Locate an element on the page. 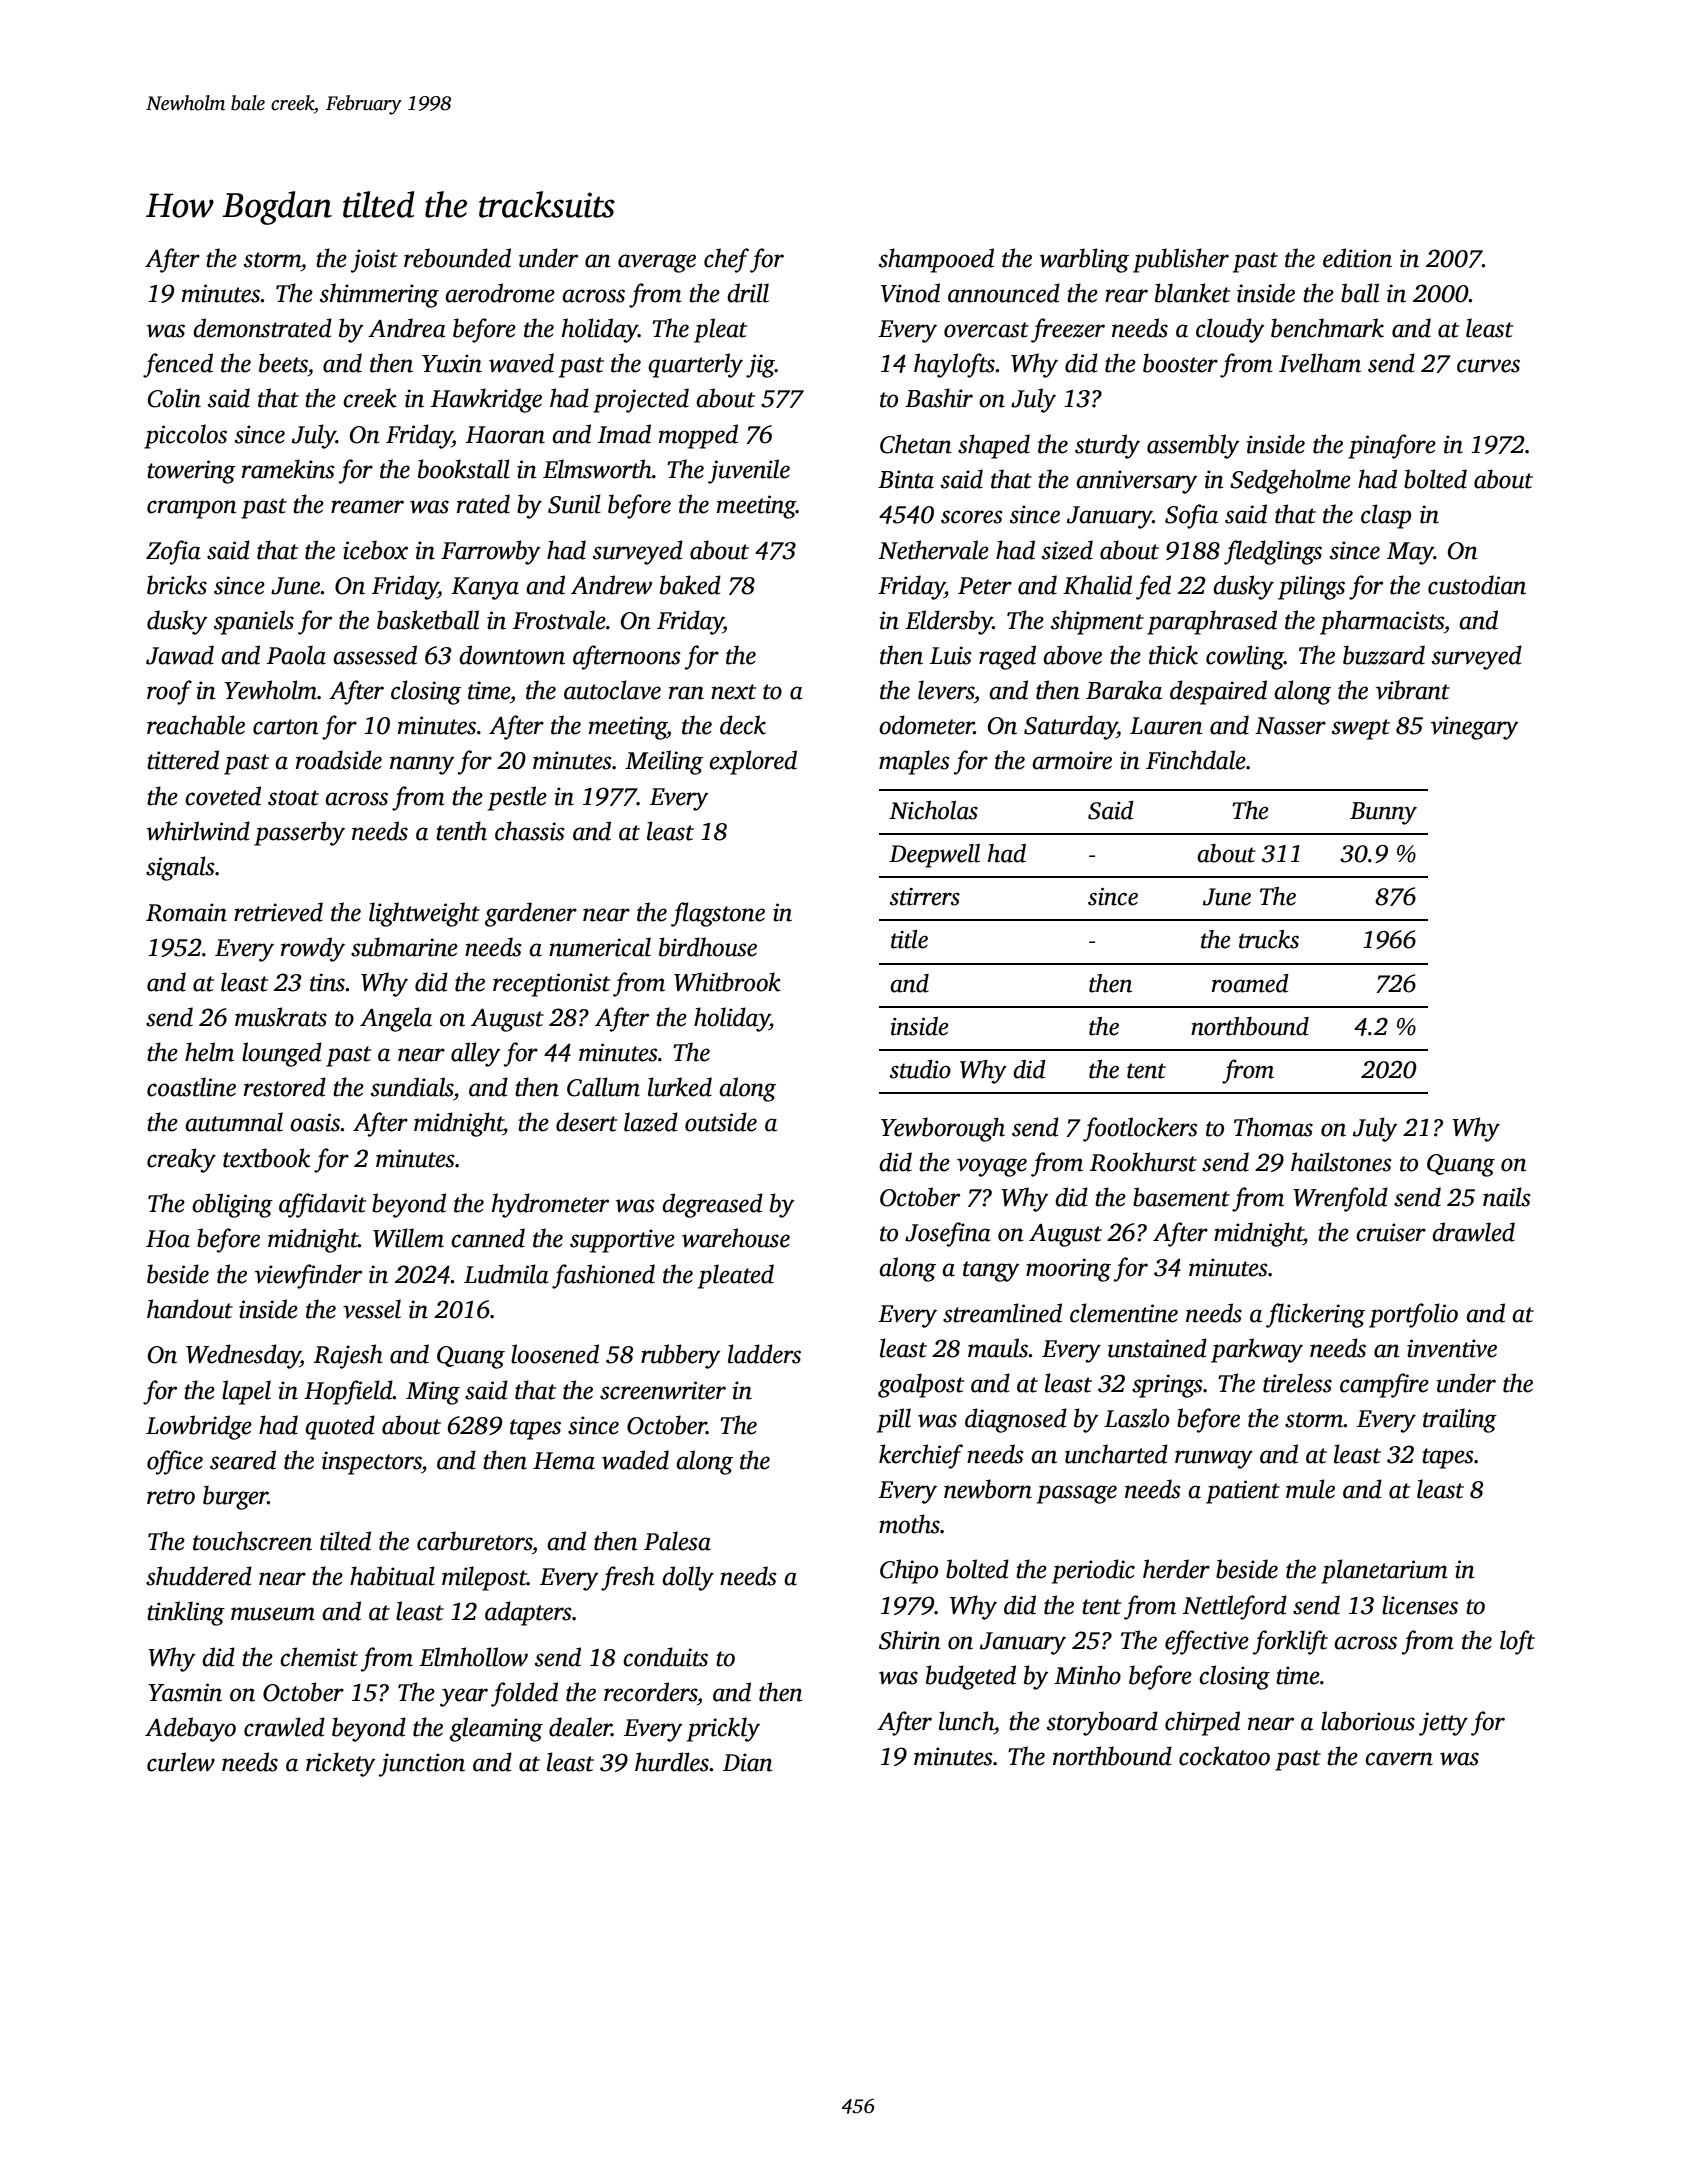 This document has height=2178, width=1683. title is located at coordinates (909, 939).
